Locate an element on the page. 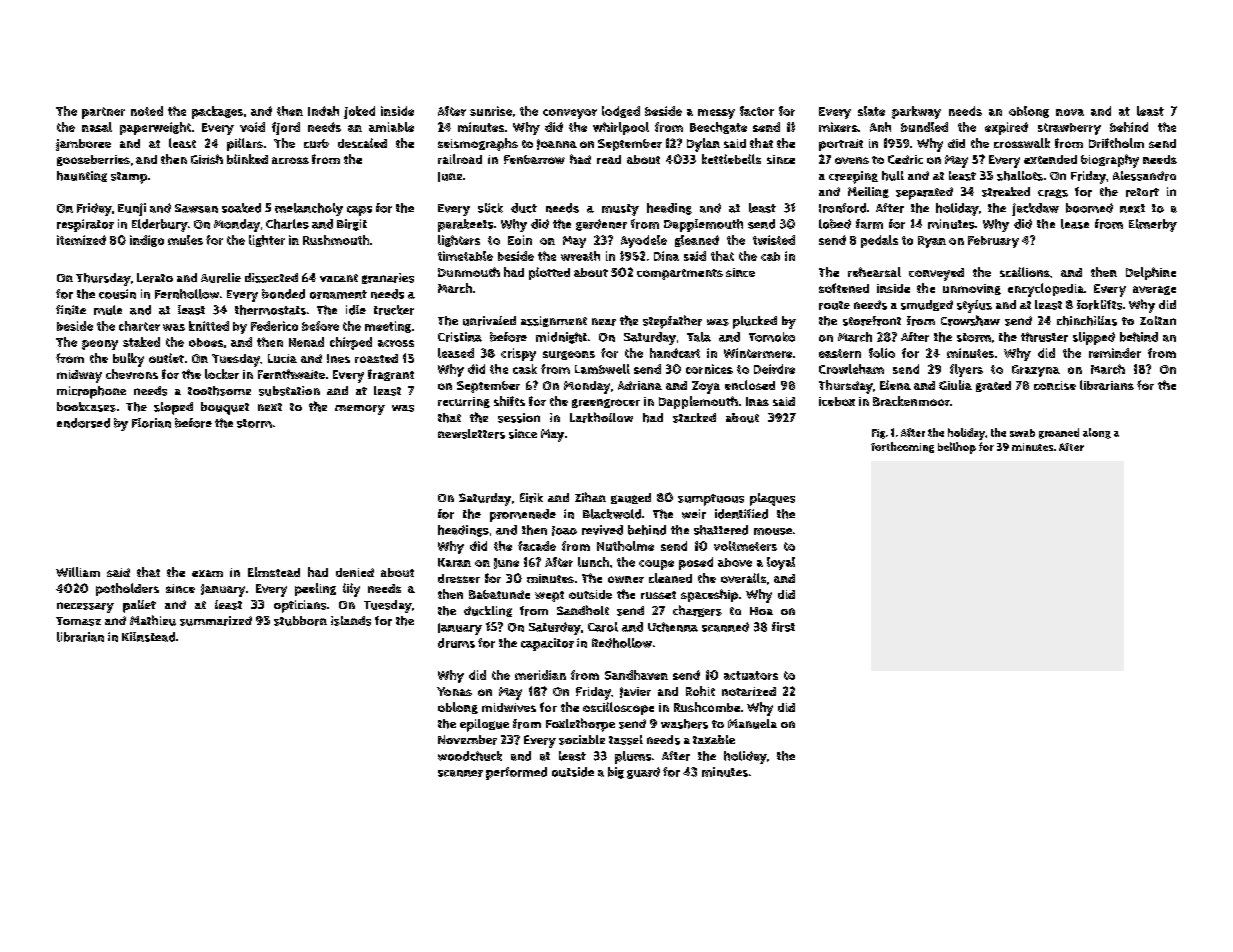 This image has height=952, width=1233. duckling is located at coordinates (488, 611).
